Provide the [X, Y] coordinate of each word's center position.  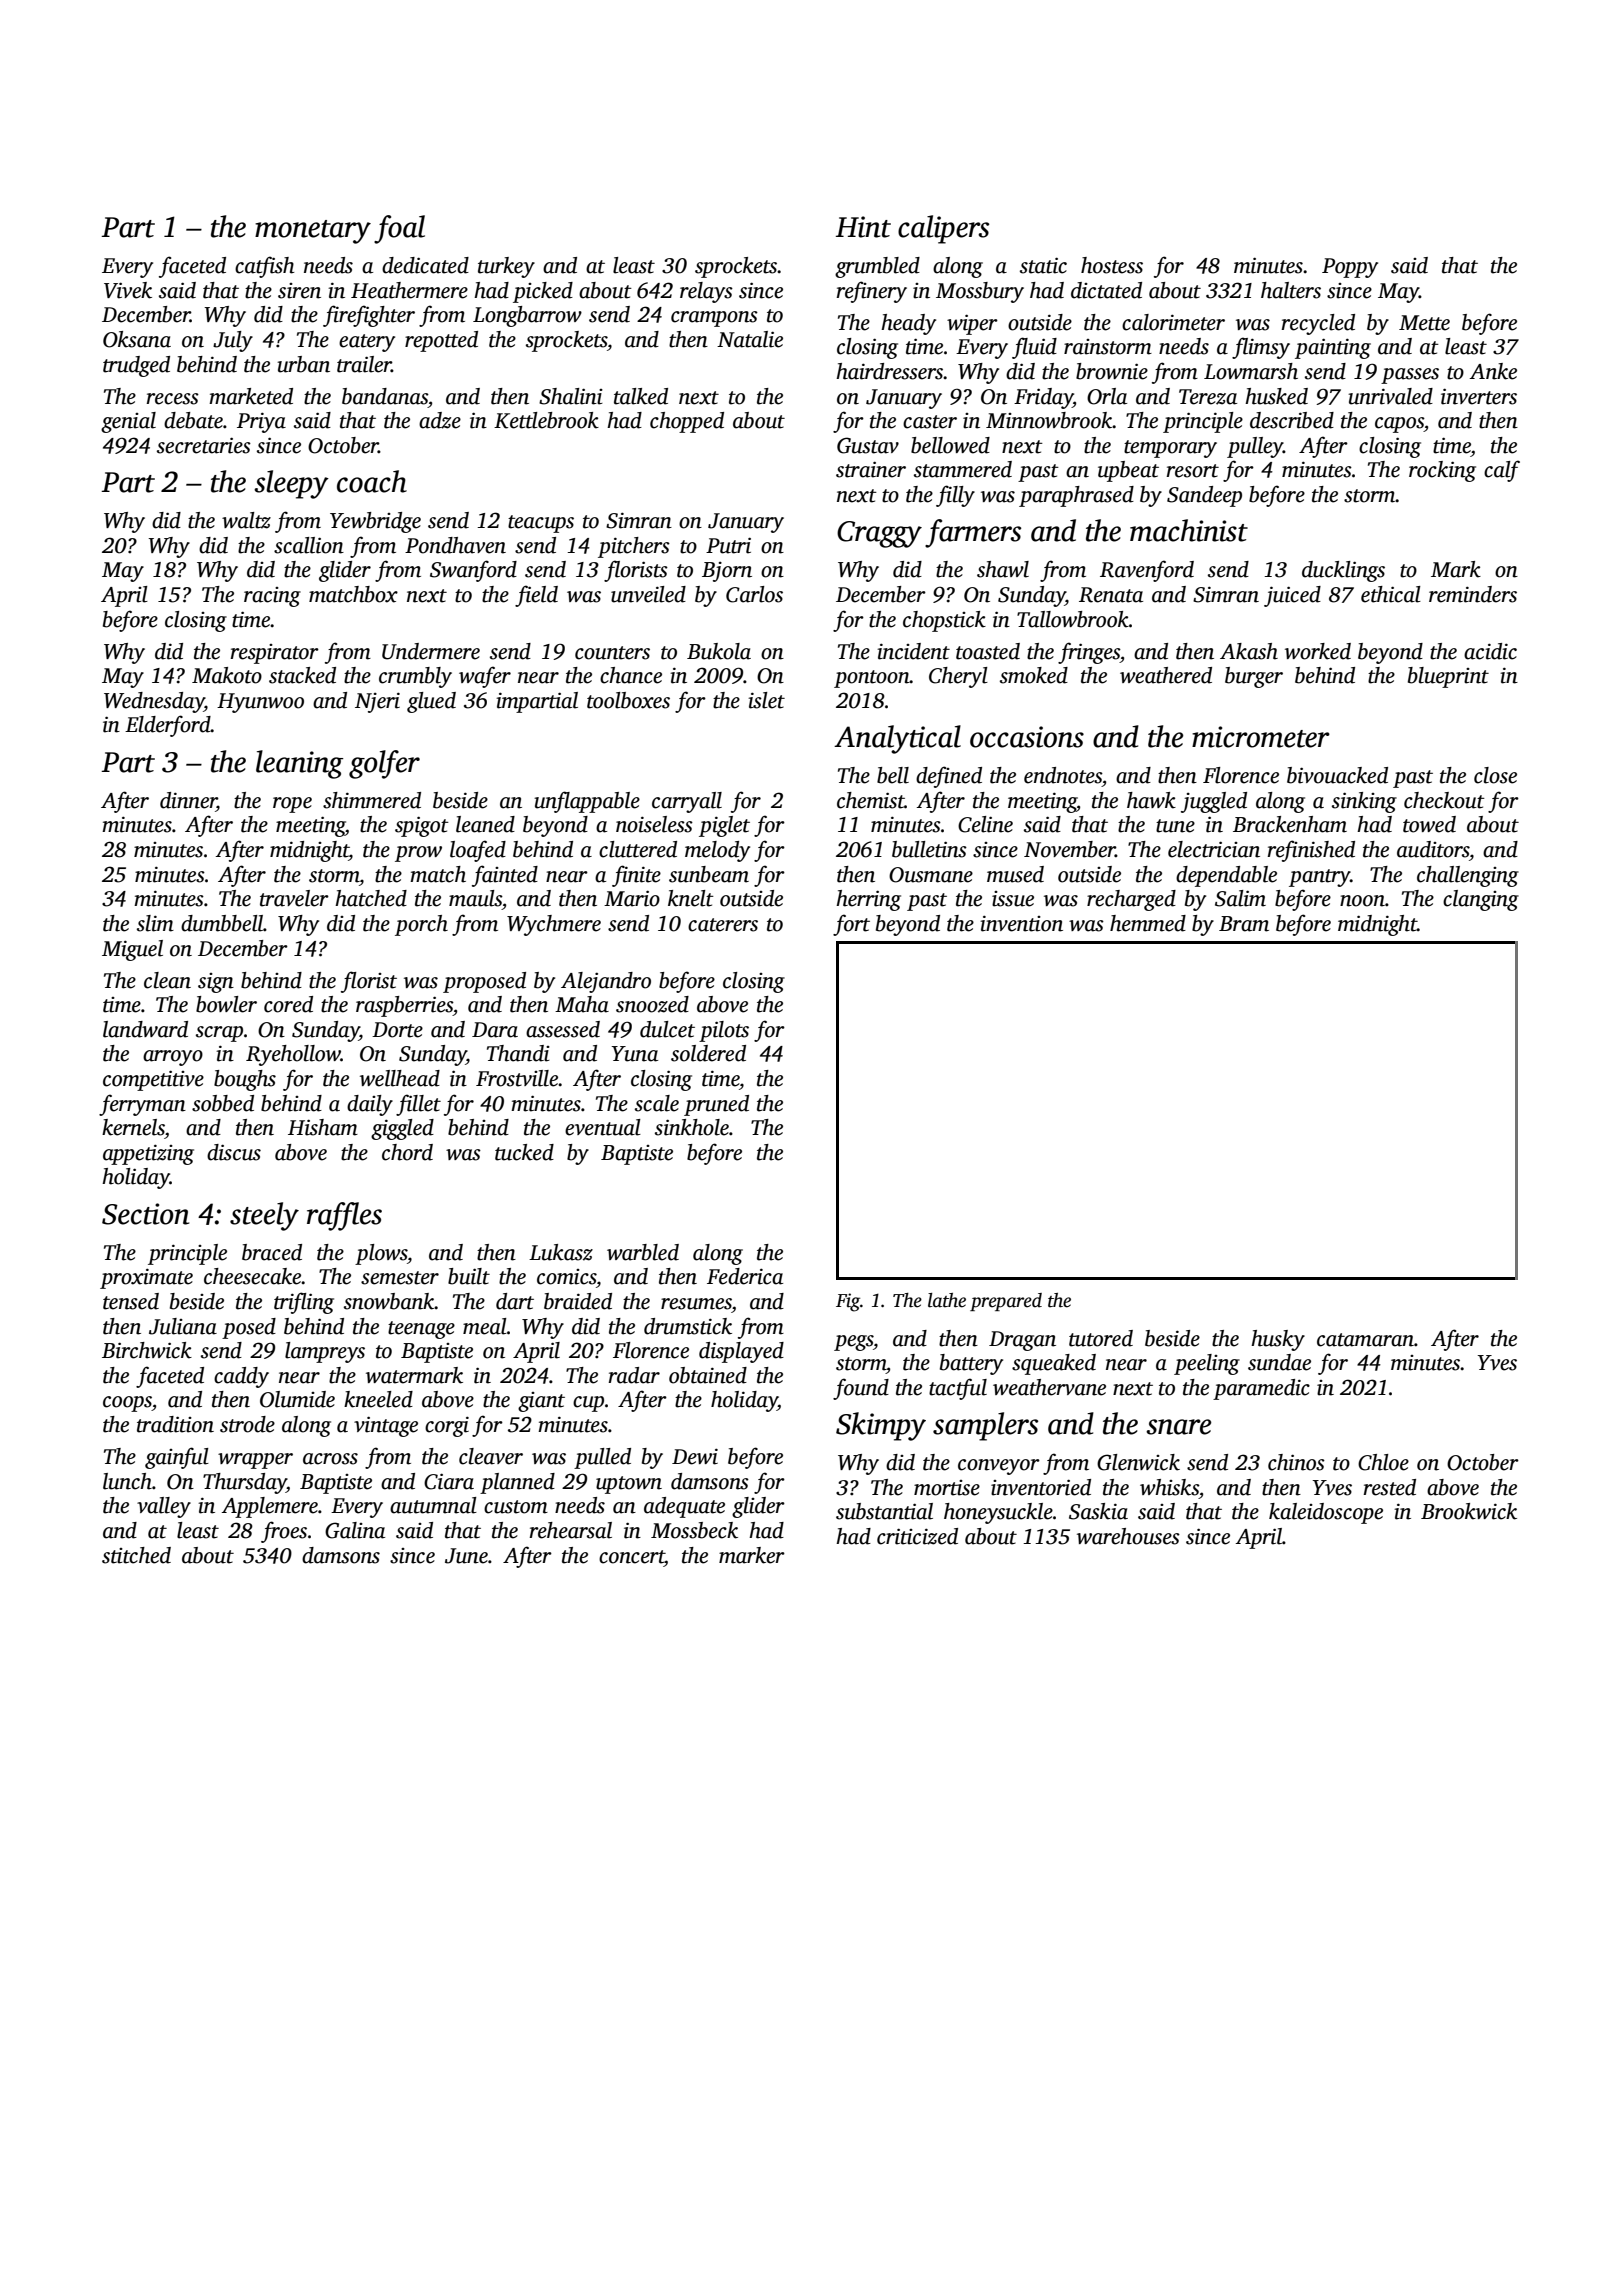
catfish [264, 267]
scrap [219, 1034]
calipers [943, 229]
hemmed [1148, 923]
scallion [309, 545]
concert [632, 1557]
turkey [506, 267]
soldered [708, 1053]
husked [1276, 396]
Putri [728, 545]
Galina [355, 1530]
